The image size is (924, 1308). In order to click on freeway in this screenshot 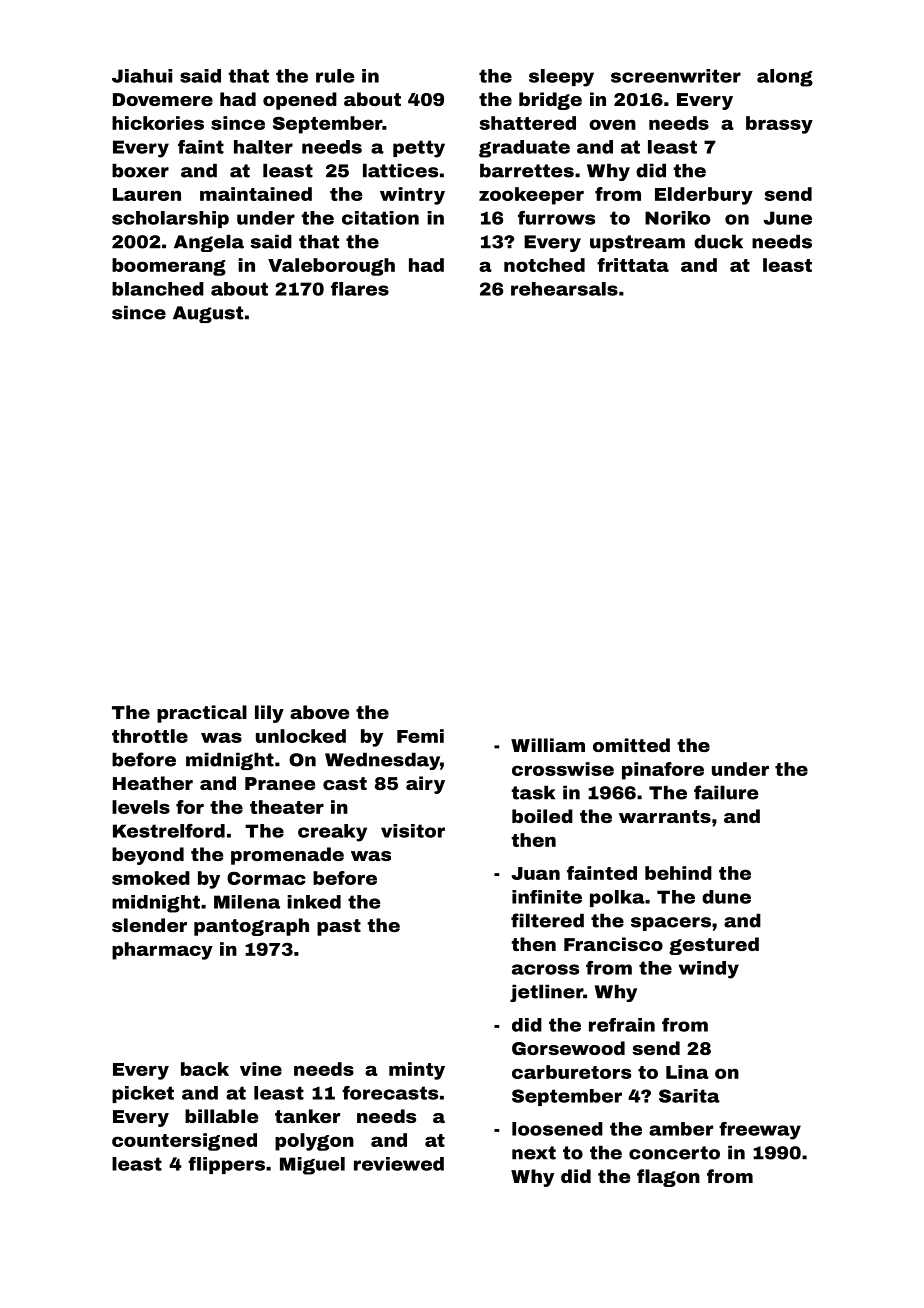, I will do `click(760, 1131)`.
